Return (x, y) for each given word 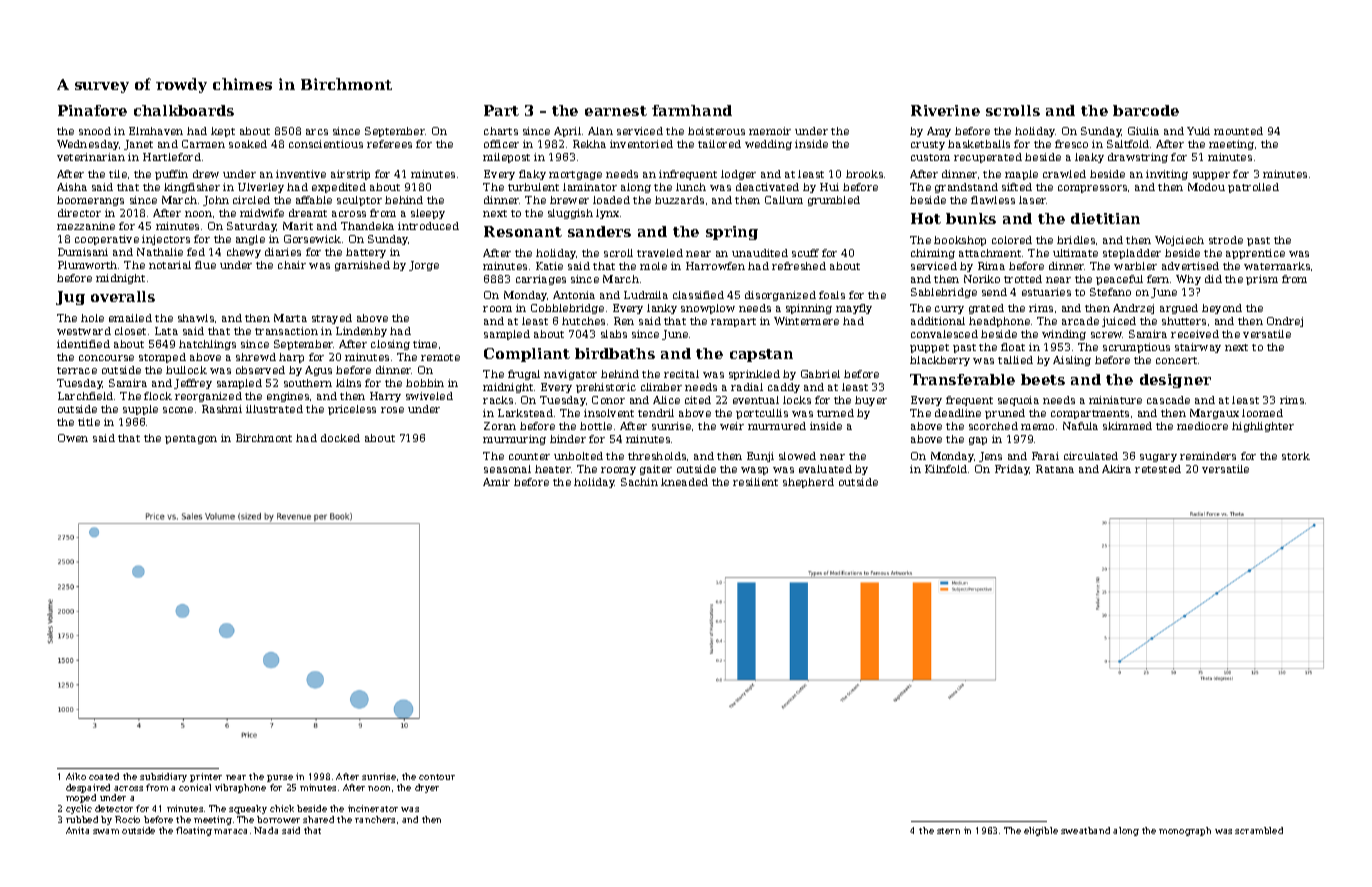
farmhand (692, 110)
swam (106, 831)
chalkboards (184, 110)
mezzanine (86, 226)
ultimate (1075, 253)
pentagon (191, 439)
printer (206, 777)
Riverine (945, 110)
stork (1296, 456)
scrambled (1259, 830)
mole (653, 266)
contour (437, 777)
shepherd (808, 483)
